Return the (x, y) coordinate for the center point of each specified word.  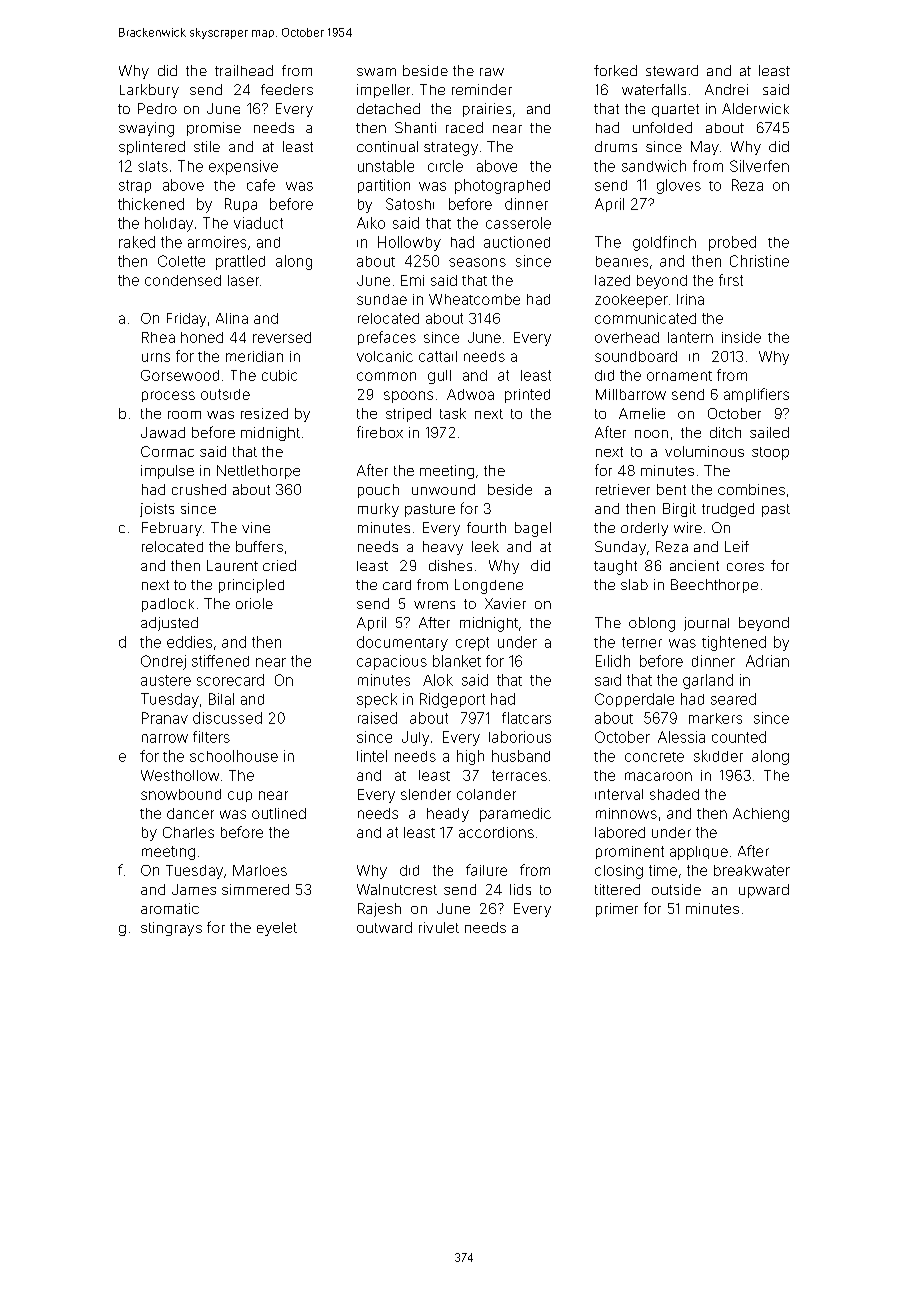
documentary (402, 643)
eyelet (277, 929)
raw (492, 72)
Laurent (232, 565)
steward (672, 70)
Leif (737, 546)
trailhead (244, 70)
